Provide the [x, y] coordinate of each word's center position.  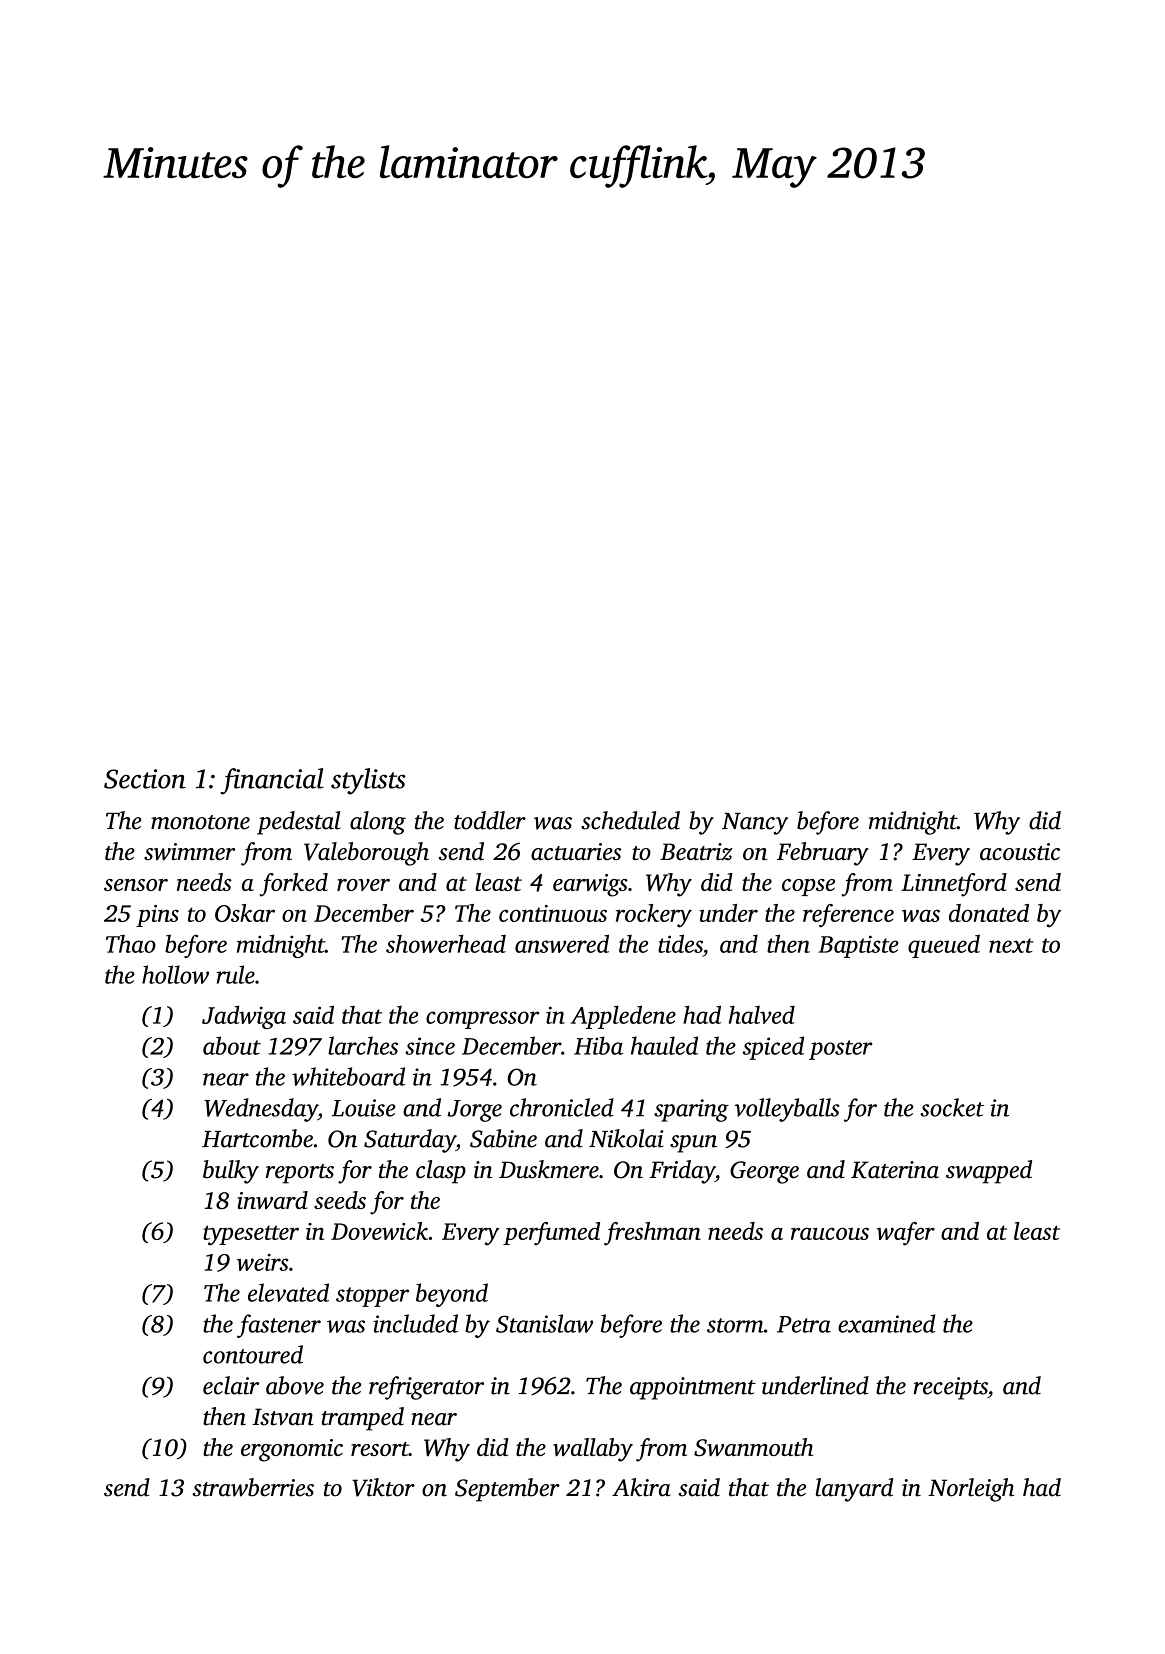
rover [363, 885]
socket [952, 1107]
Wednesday [261, 1110]
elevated [288, 1292]
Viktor [383, 1487]
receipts [950, 1388]
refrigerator [426, 1388]
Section [145, 779]
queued [944, 946]
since [430, 1046]
